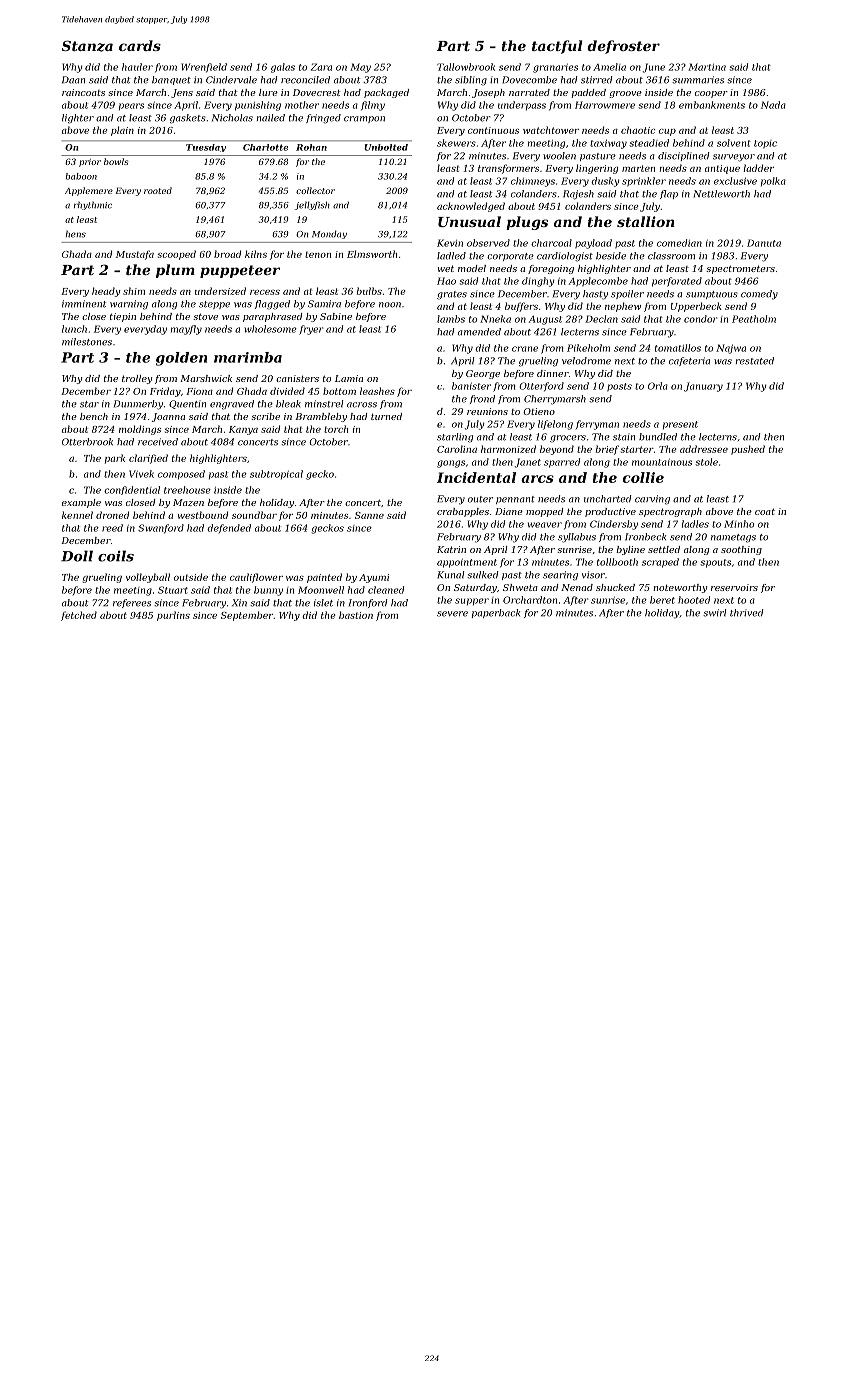 The image size is (849, 1400). What do you see at coordinates (369, 515) in the document?
I see `Sanne` at bounding box center [369, 515].
